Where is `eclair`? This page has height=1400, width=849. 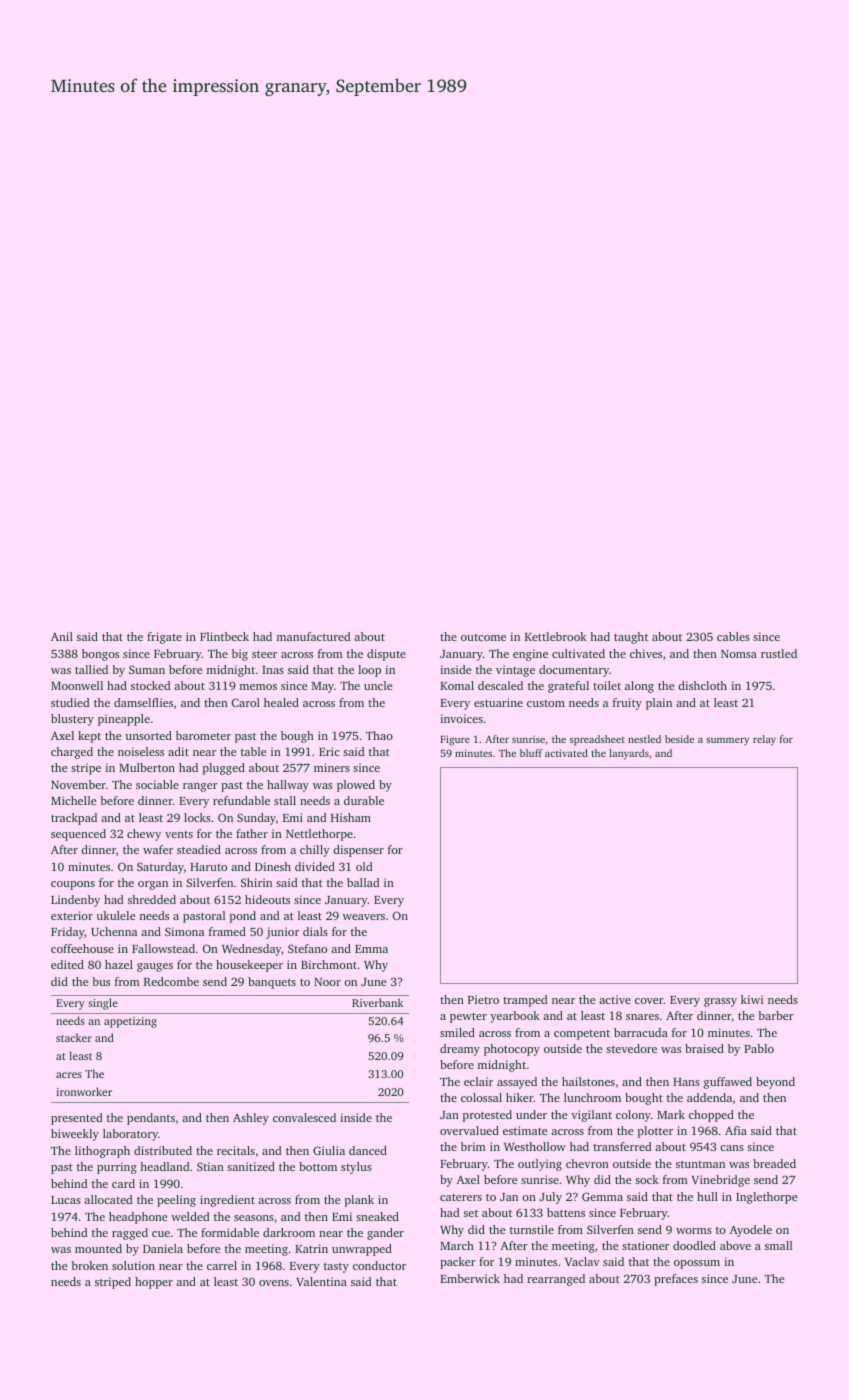
eclair is located at coordinates (478, 1081).
